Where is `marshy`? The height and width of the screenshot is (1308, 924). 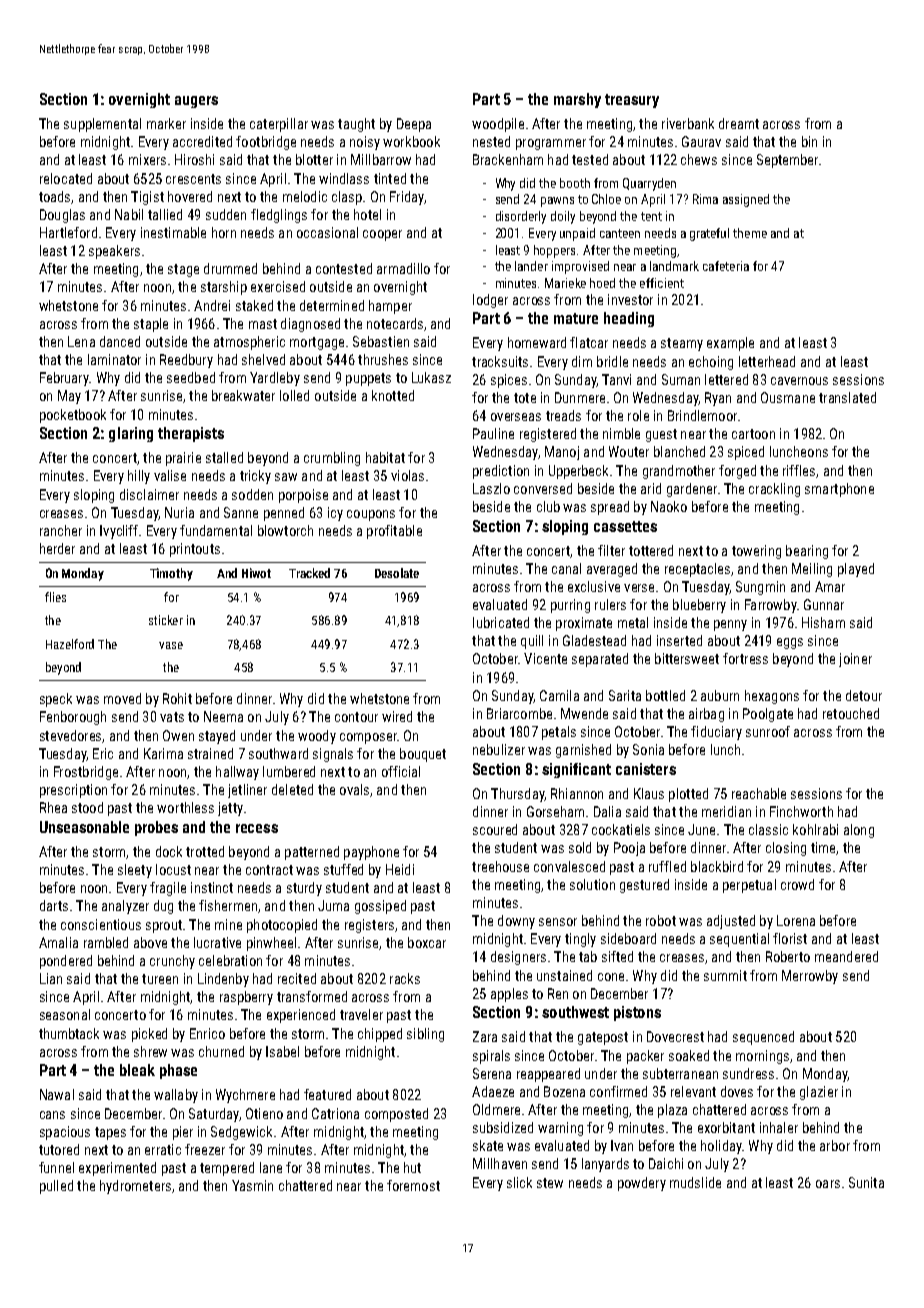
marshy is located at coordinates (577, 100).
